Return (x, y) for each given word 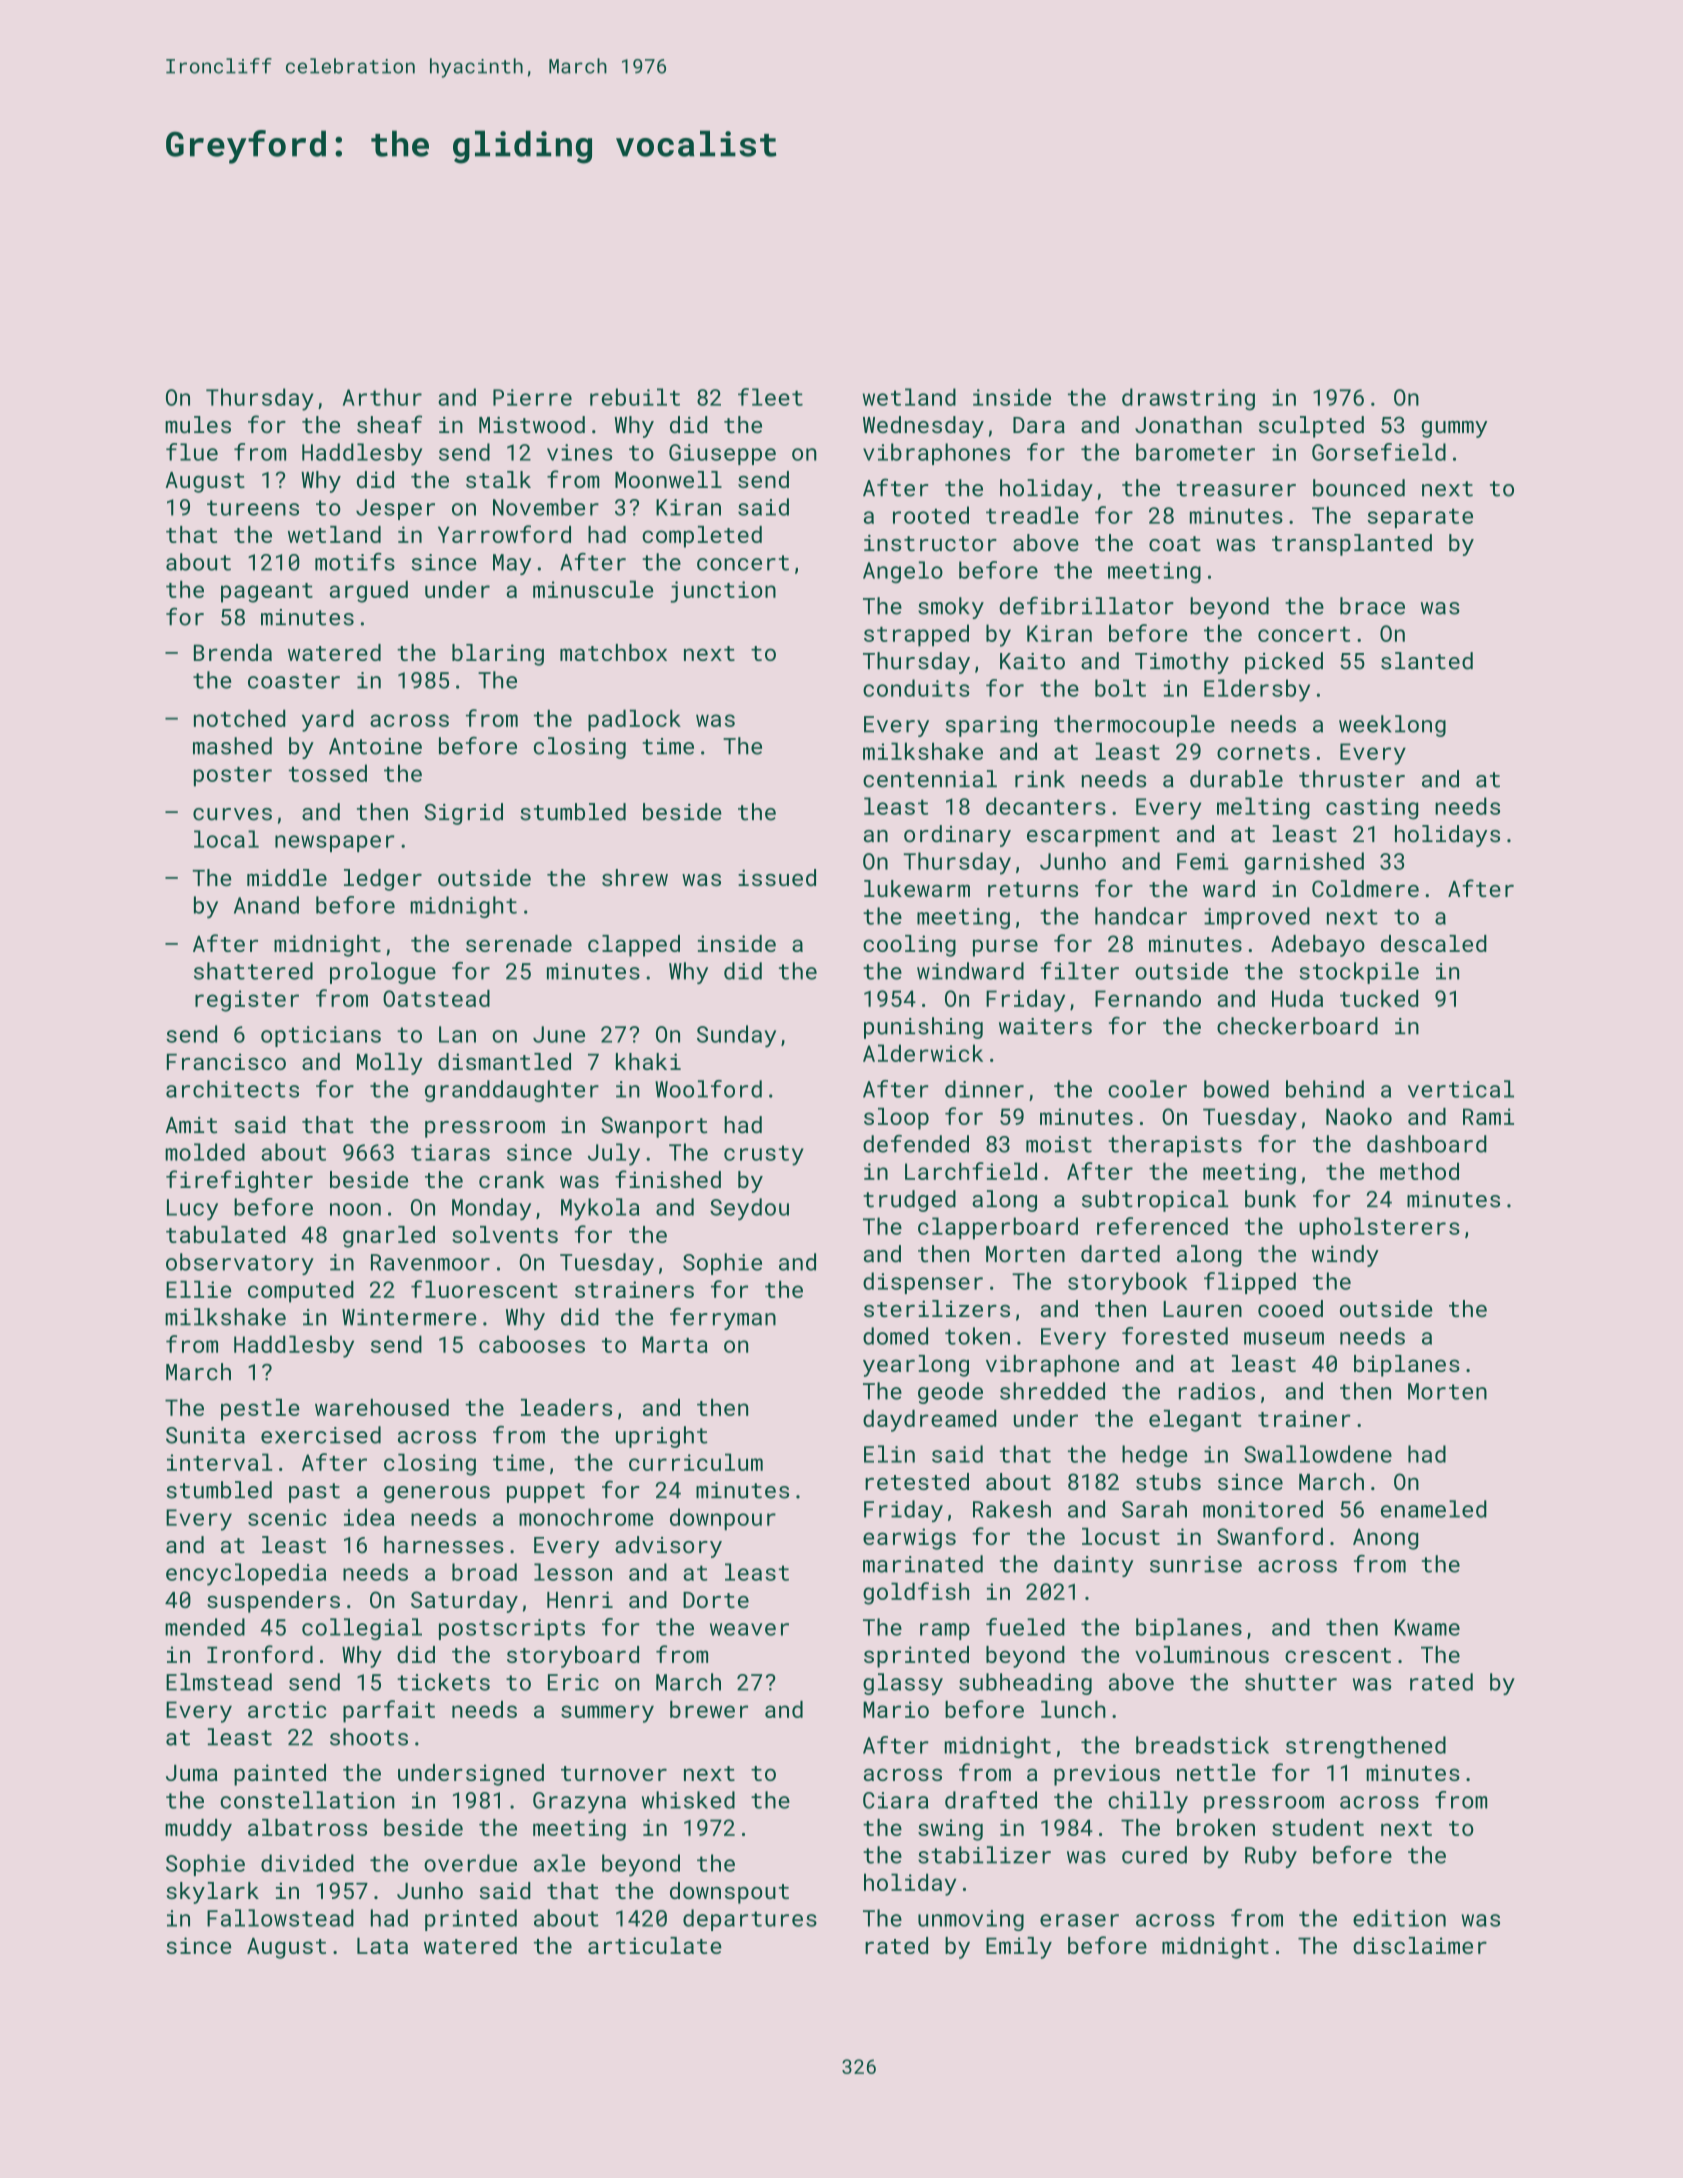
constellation (307, 1800)
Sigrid (464, 814)
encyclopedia (246, 1574)
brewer (709, 1709)
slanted (1427, 661)
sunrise (1196, 1564)
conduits (916, 688)
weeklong (1392, 726)
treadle (1032, 515)
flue (192, 452)
